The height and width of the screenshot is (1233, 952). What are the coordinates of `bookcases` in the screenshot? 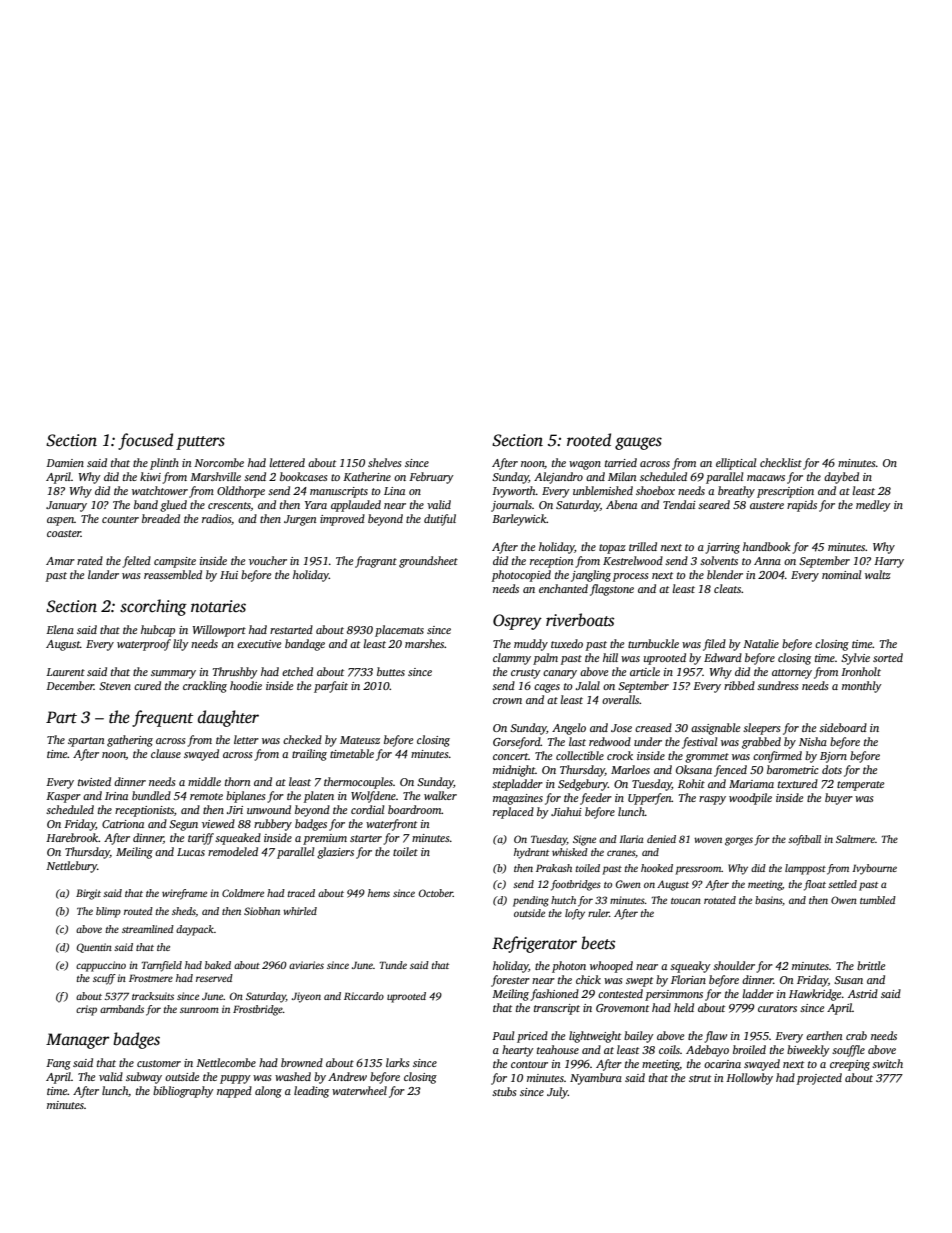 It's located at (304, 476).
